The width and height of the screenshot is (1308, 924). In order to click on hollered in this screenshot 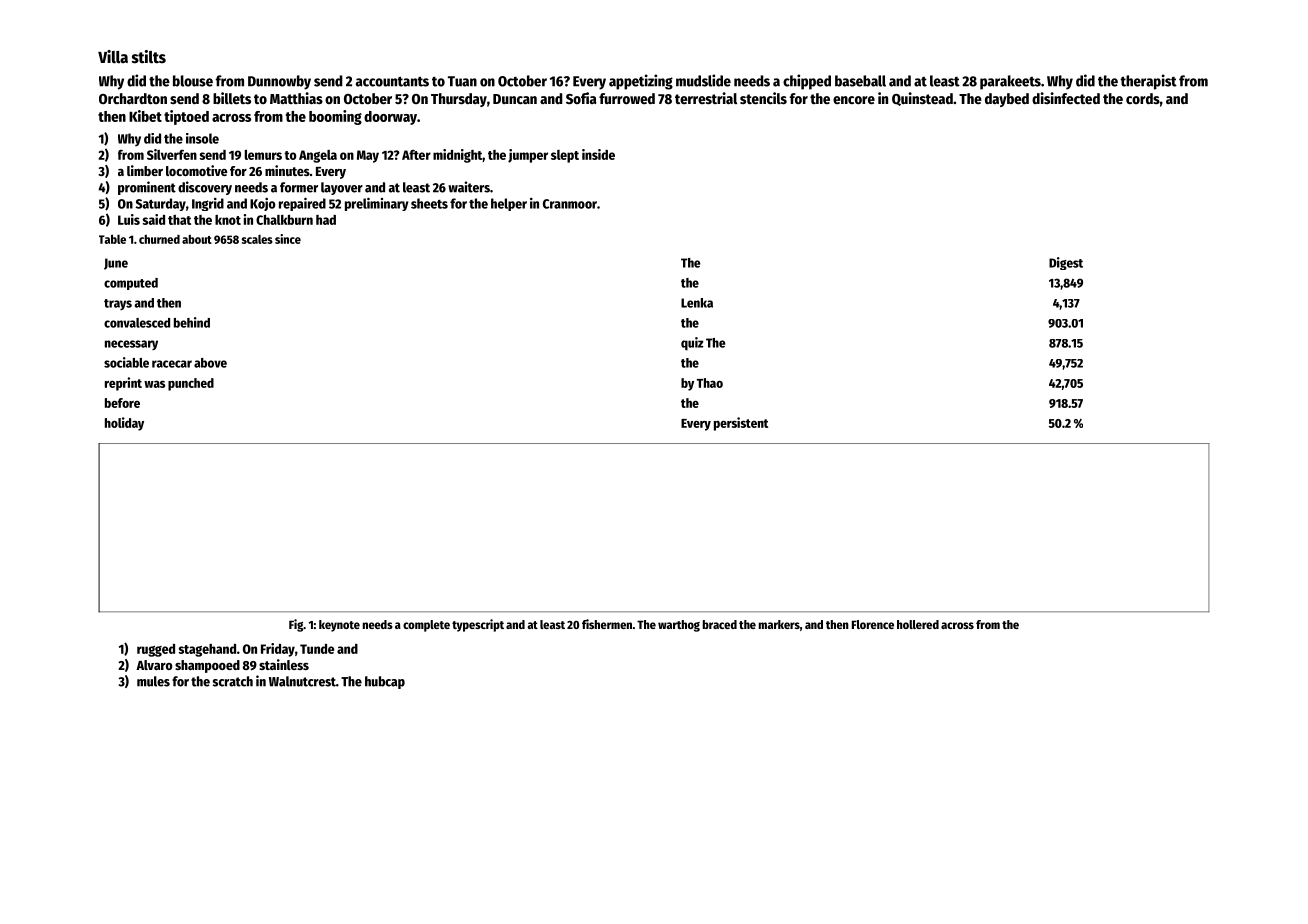, I will do `click(918, 624)`.
